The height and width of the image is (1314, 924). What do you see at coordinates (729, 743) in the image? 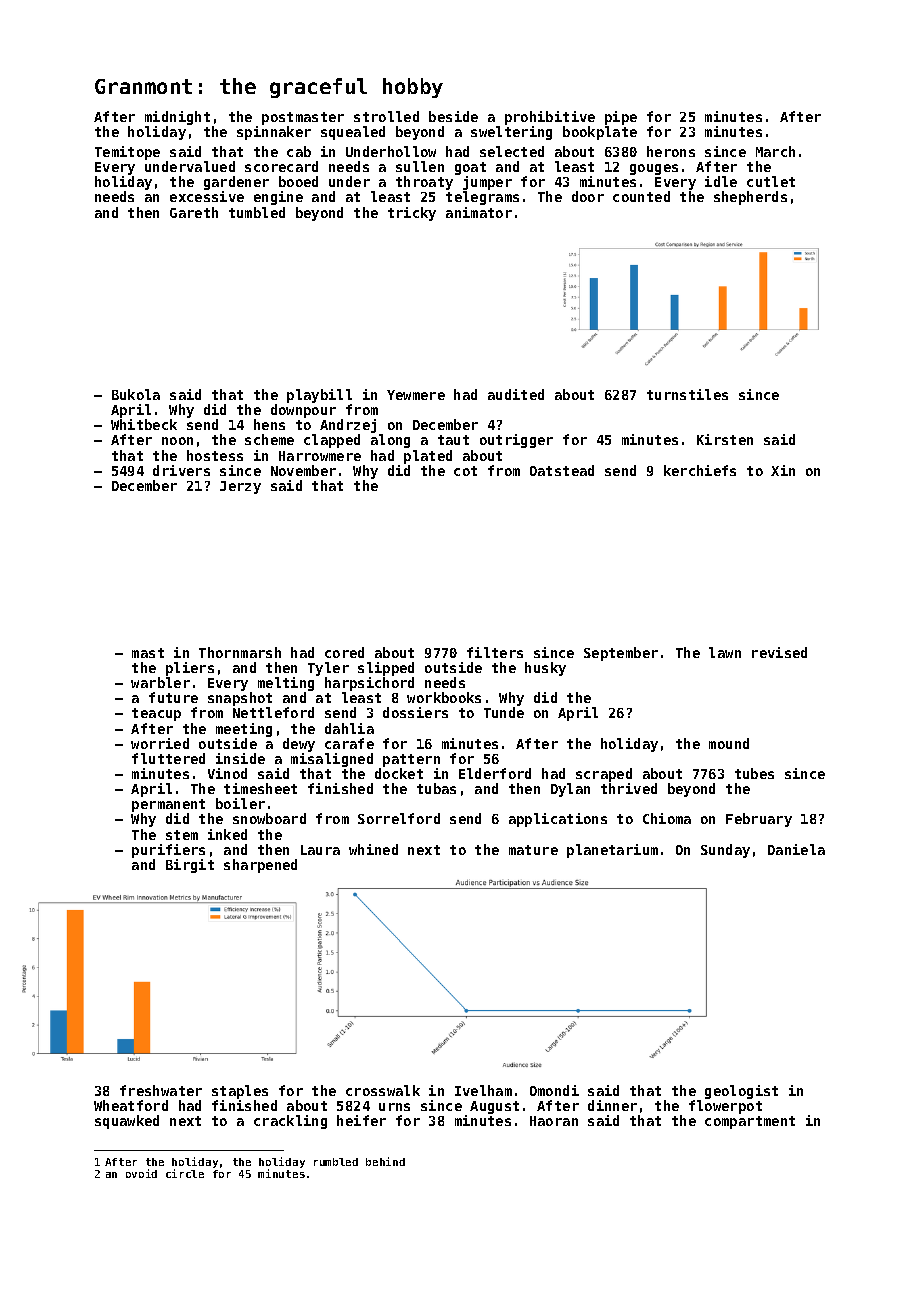
I see `mound` at bounding box center [729, 743].
